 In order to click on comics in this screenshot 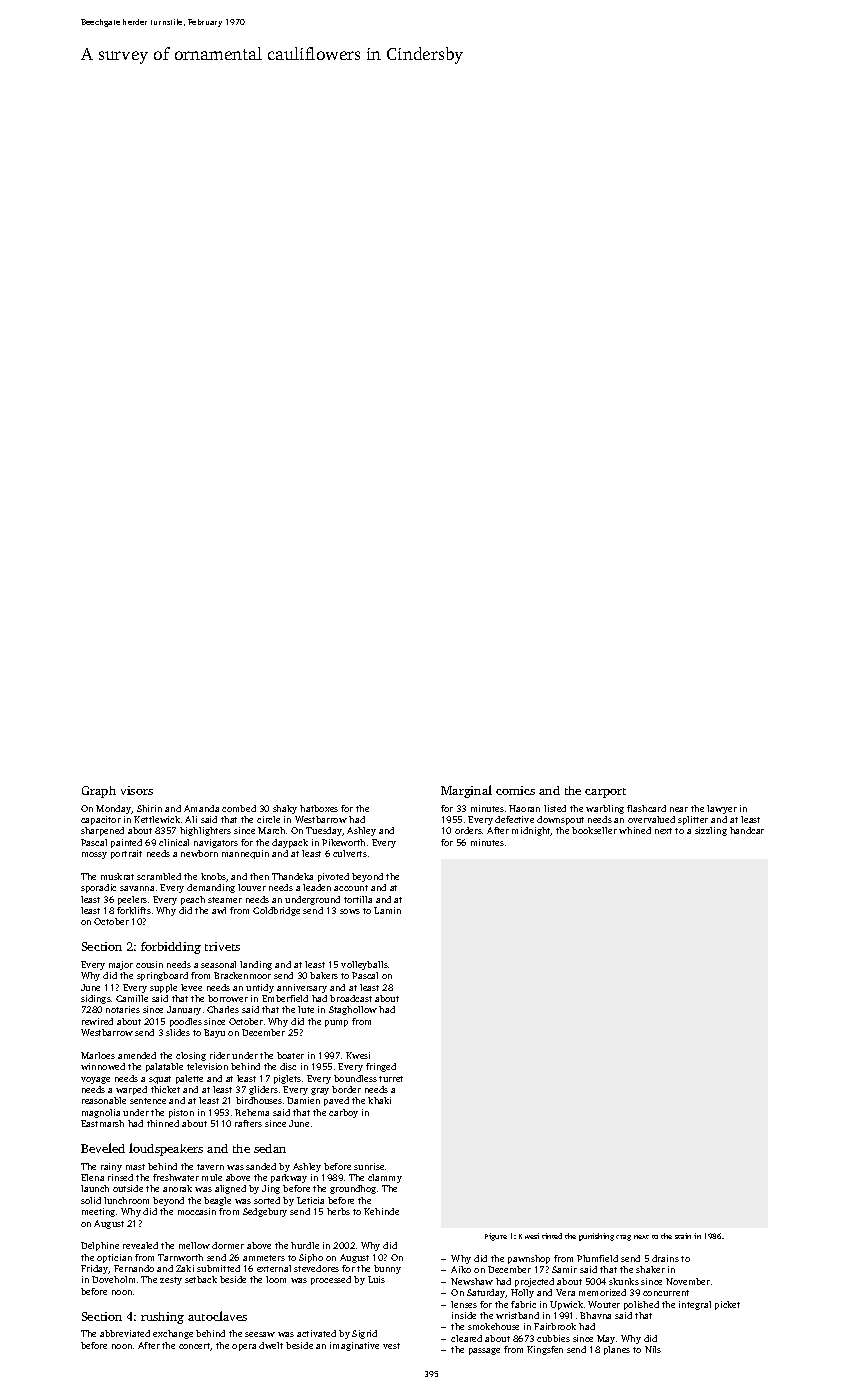, I will do `click(515, 790)`.
